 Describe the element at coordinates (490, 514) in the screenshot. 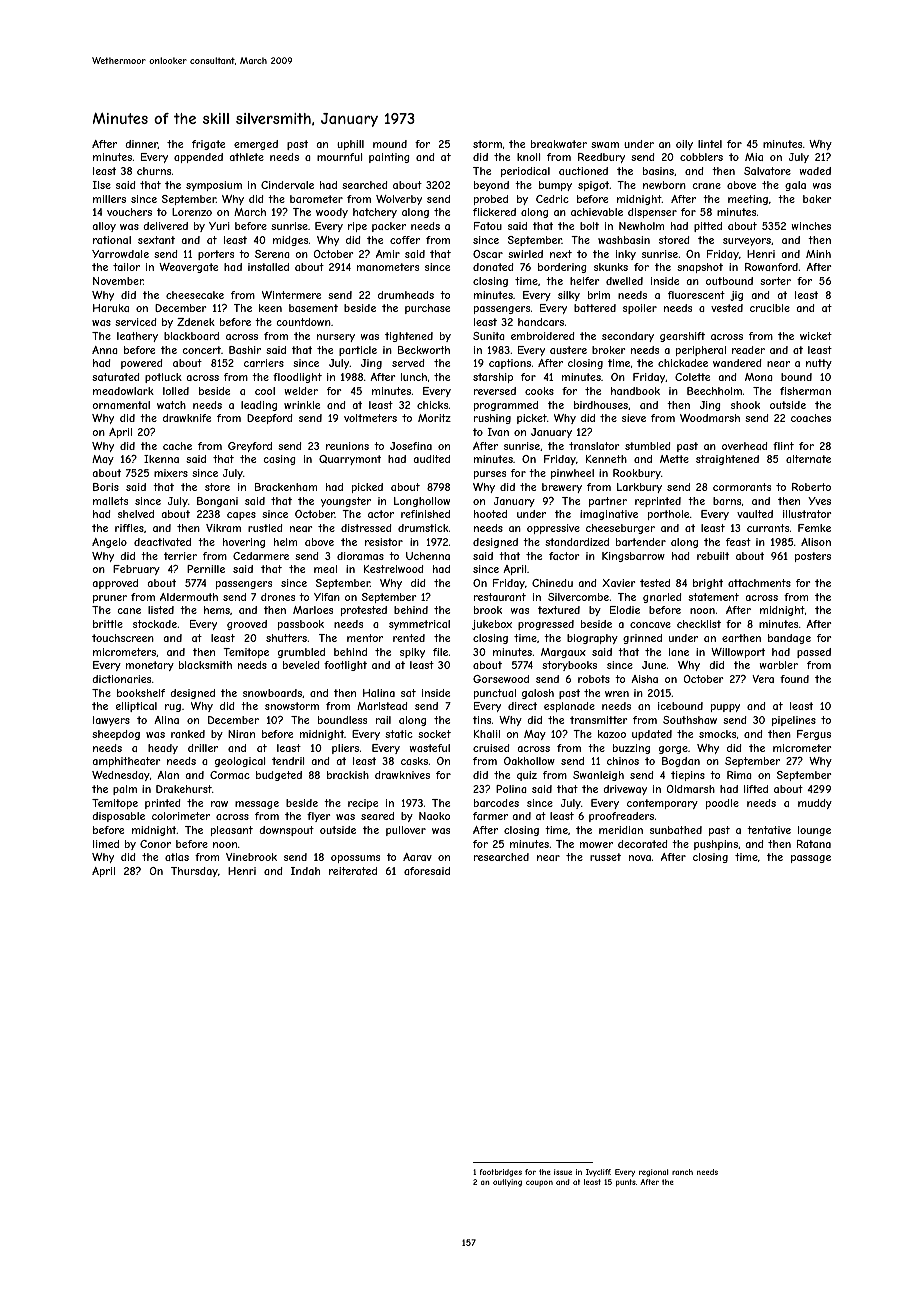

I see `hooted` at that location.
